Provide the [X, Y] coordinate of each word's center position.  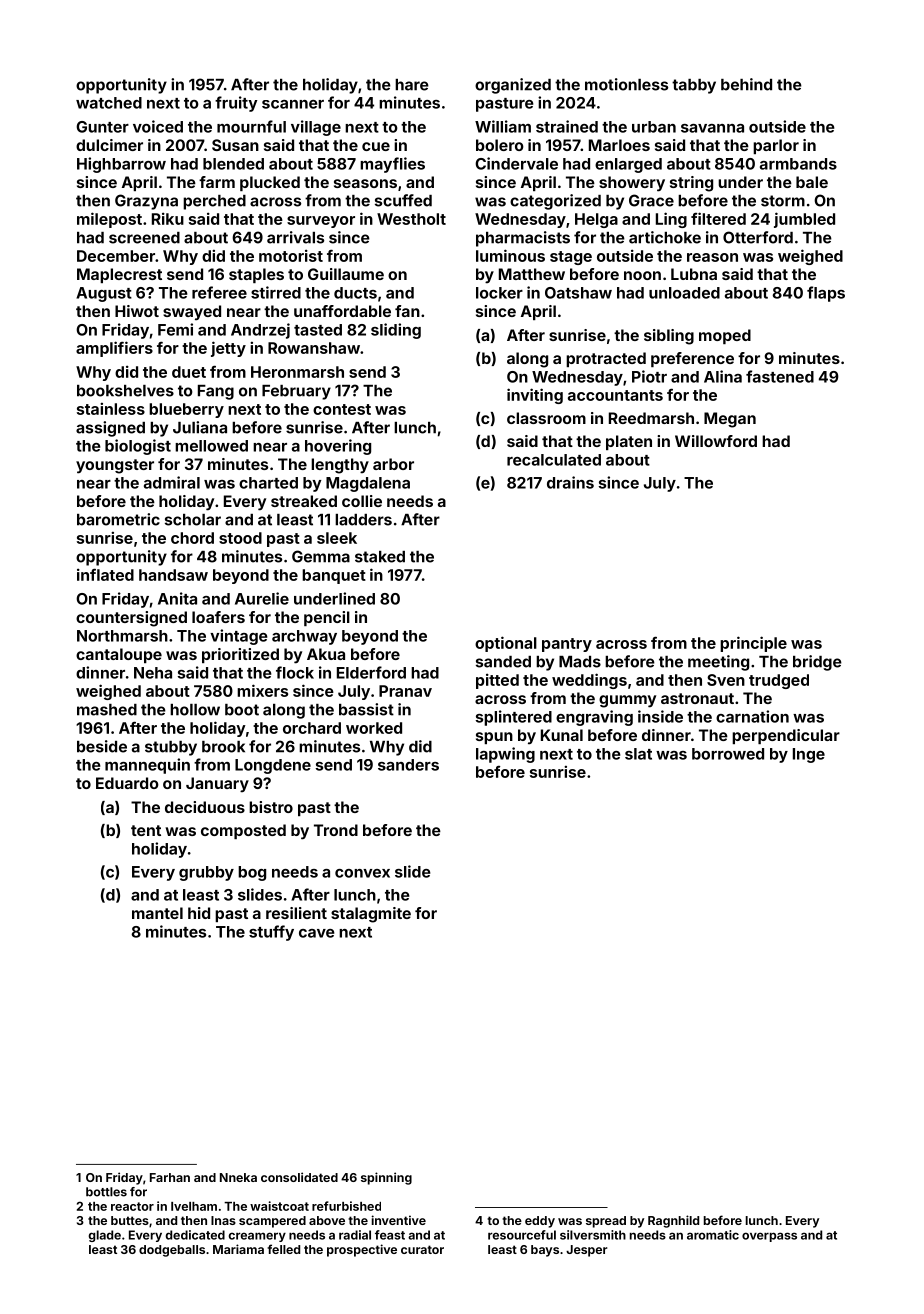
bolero [500, 145]
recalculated [554, 460]
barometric [118, 519]
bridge [817, 663]
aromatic [713, 1235]
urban [654, 127]
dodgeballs [172, 1251]
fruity [236, 104]
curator [422, 1249]
